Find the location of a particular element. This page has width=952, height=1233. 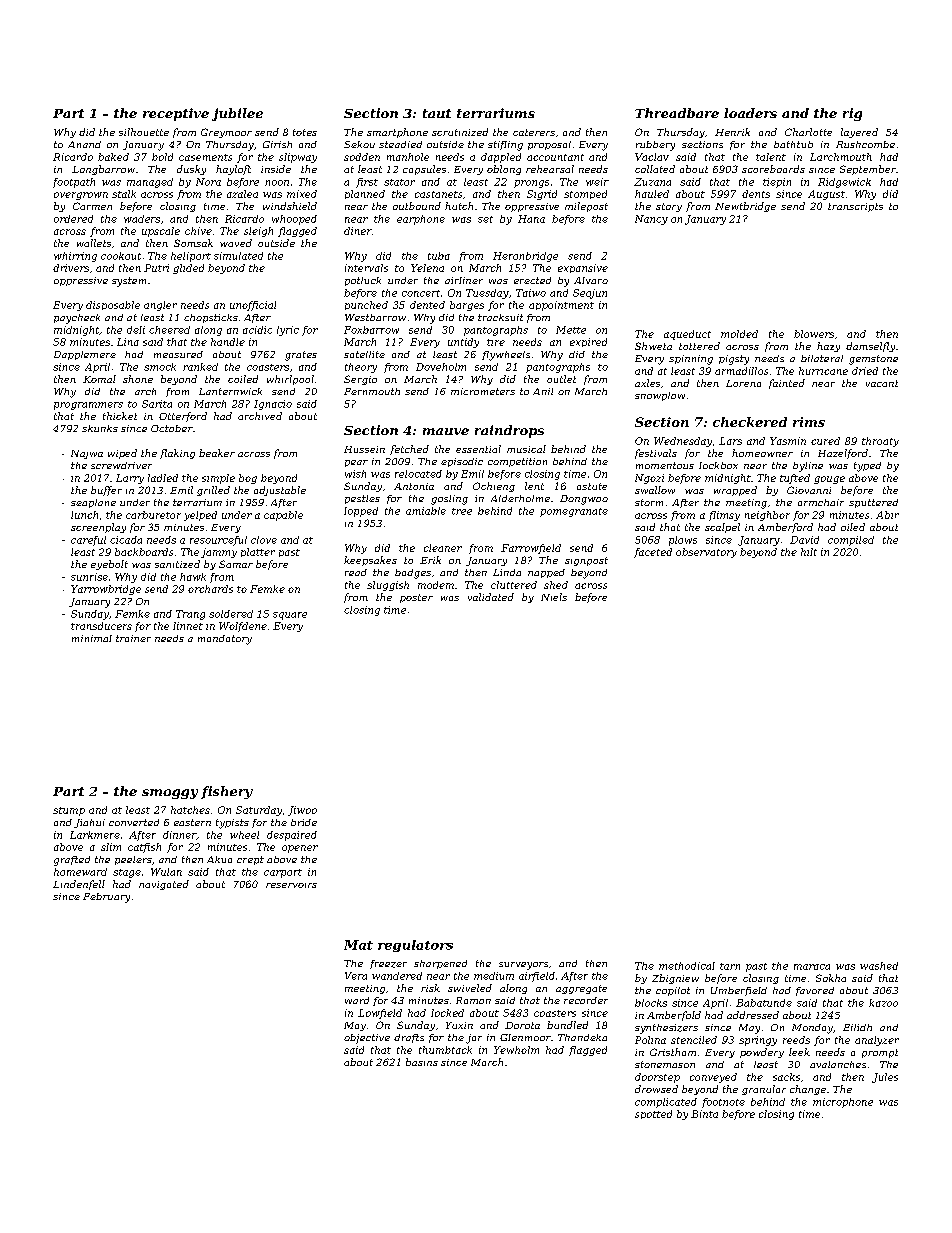

observatory is located at coordinates (706, 553).
